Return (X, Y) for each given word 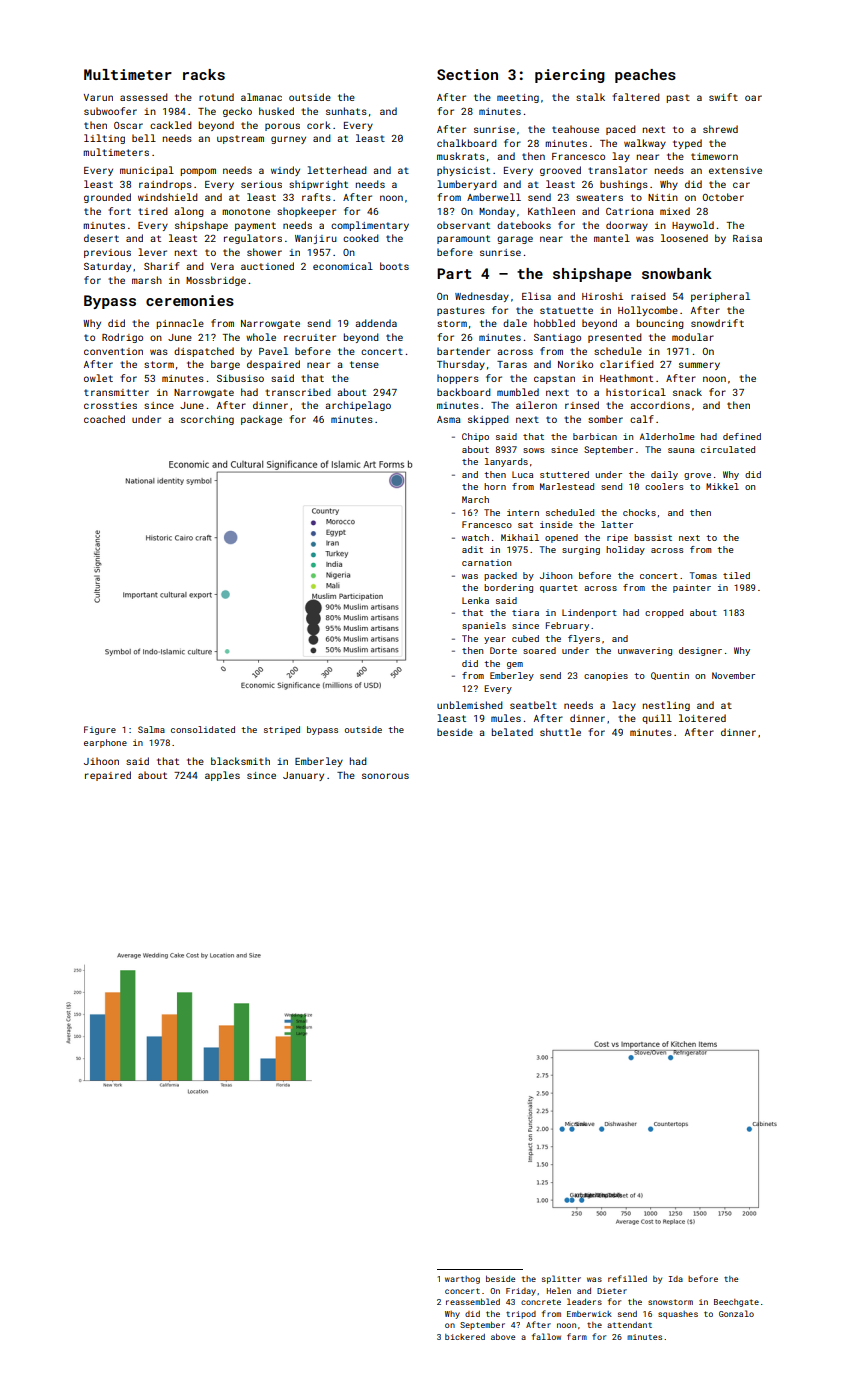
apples (222, 776)
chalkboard (467, 143)
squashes (678, 1315)
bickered (465, 1337)
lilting (104, 139)
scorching (207, 420)
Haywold (693, 226)
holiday (625, 550)
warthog (462, 1280)
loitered (702, 718)
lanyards (506, 462)
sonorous (385, 776)
